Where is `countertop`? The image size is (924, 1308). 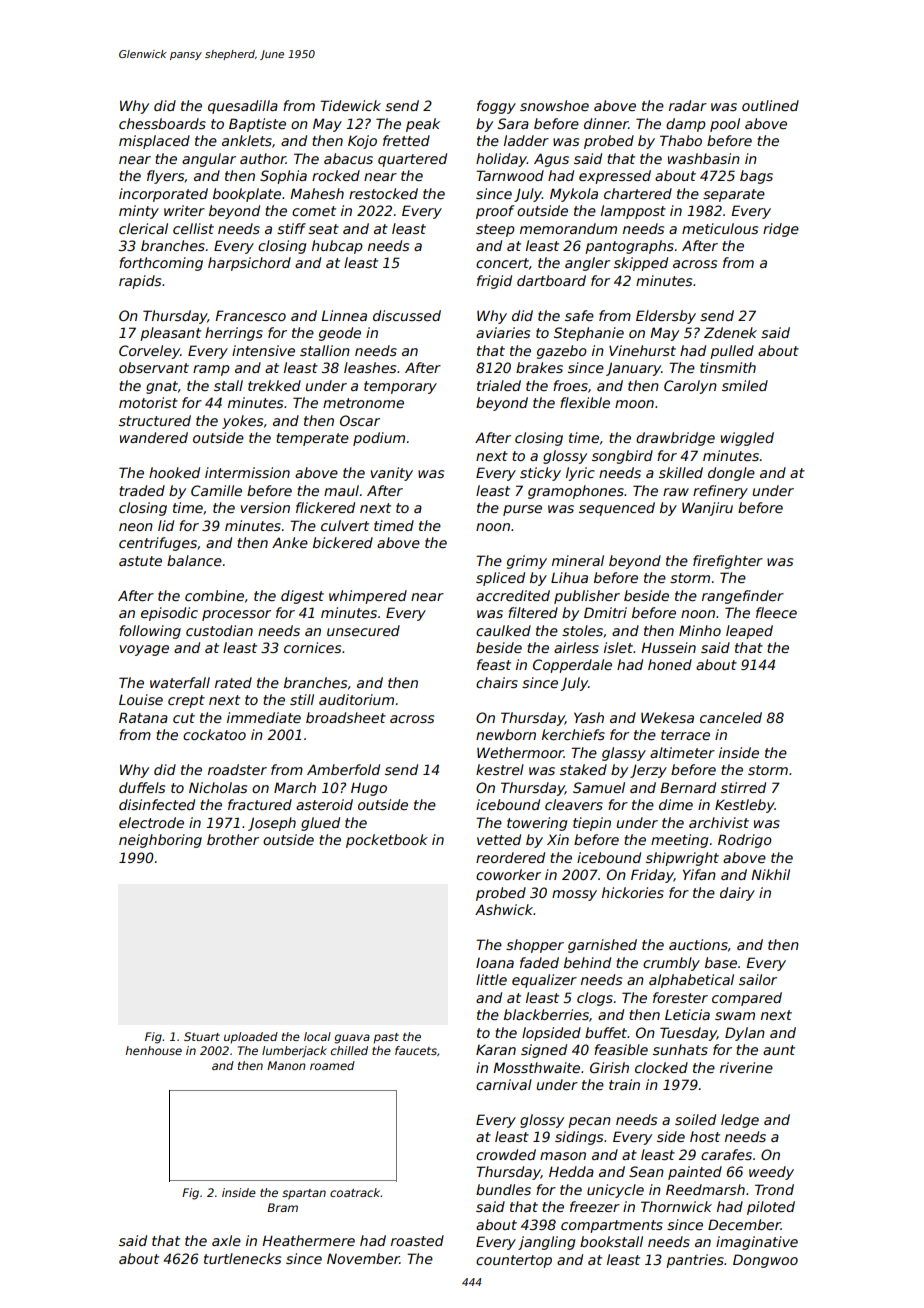 countertop is located at coordinates (514, 1261).
